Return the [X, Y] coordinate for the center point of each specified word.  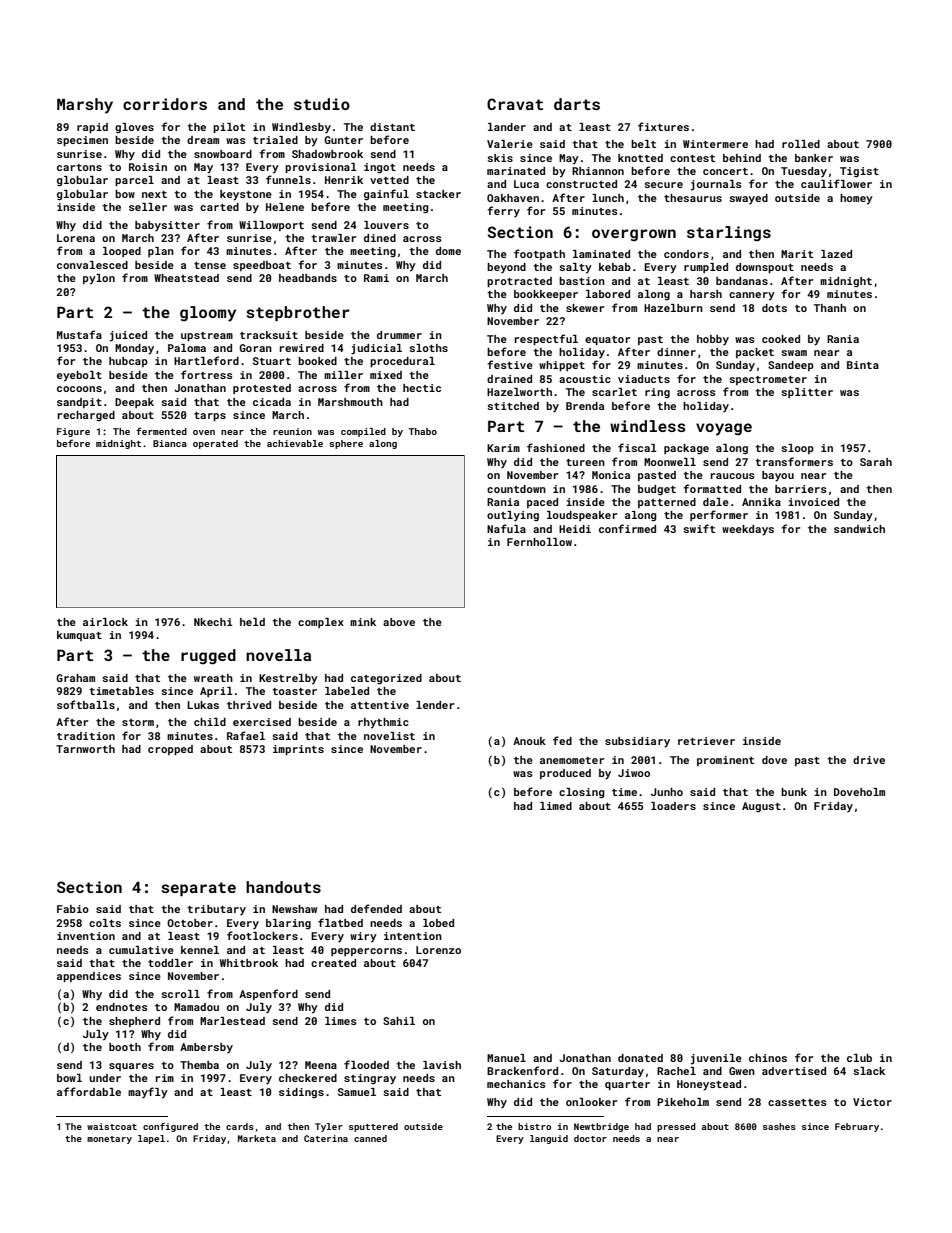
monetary [109, 1140]
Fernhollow [539, 542]
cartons [79, 167]
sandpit [79, 403]
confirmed [627, 528]
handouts [283, 887]
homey [856, 199]
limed [556, 806]
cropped [170, 750]
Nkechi [213, 622]
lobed [438, 923]
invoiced [813, 502]
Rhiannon [598, 171]
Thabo [423, 431]
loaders [673, 806]
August [761, 807]
